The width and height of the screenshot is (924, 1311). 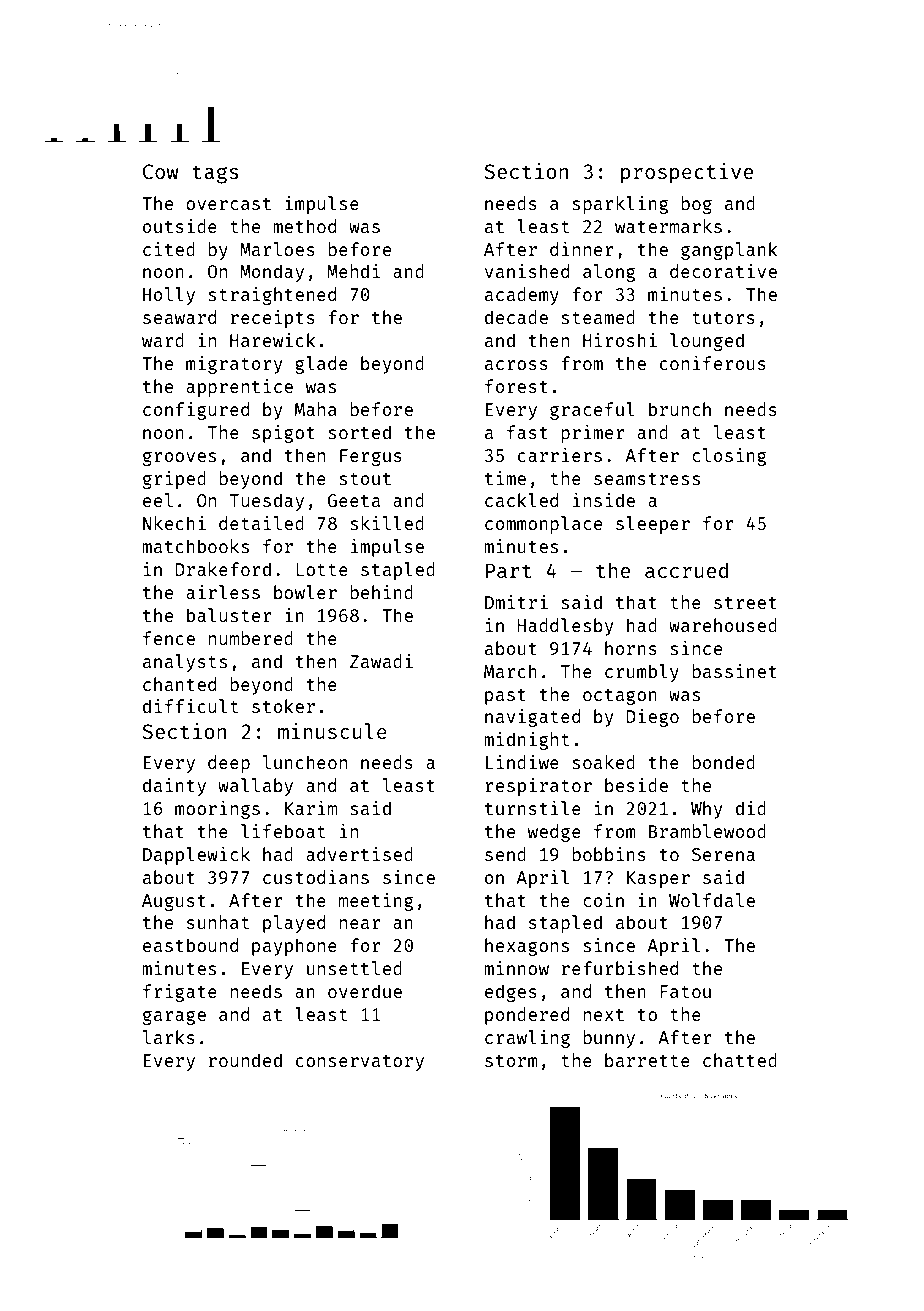 I want to click on chanted, so click(x=179, y=684).
